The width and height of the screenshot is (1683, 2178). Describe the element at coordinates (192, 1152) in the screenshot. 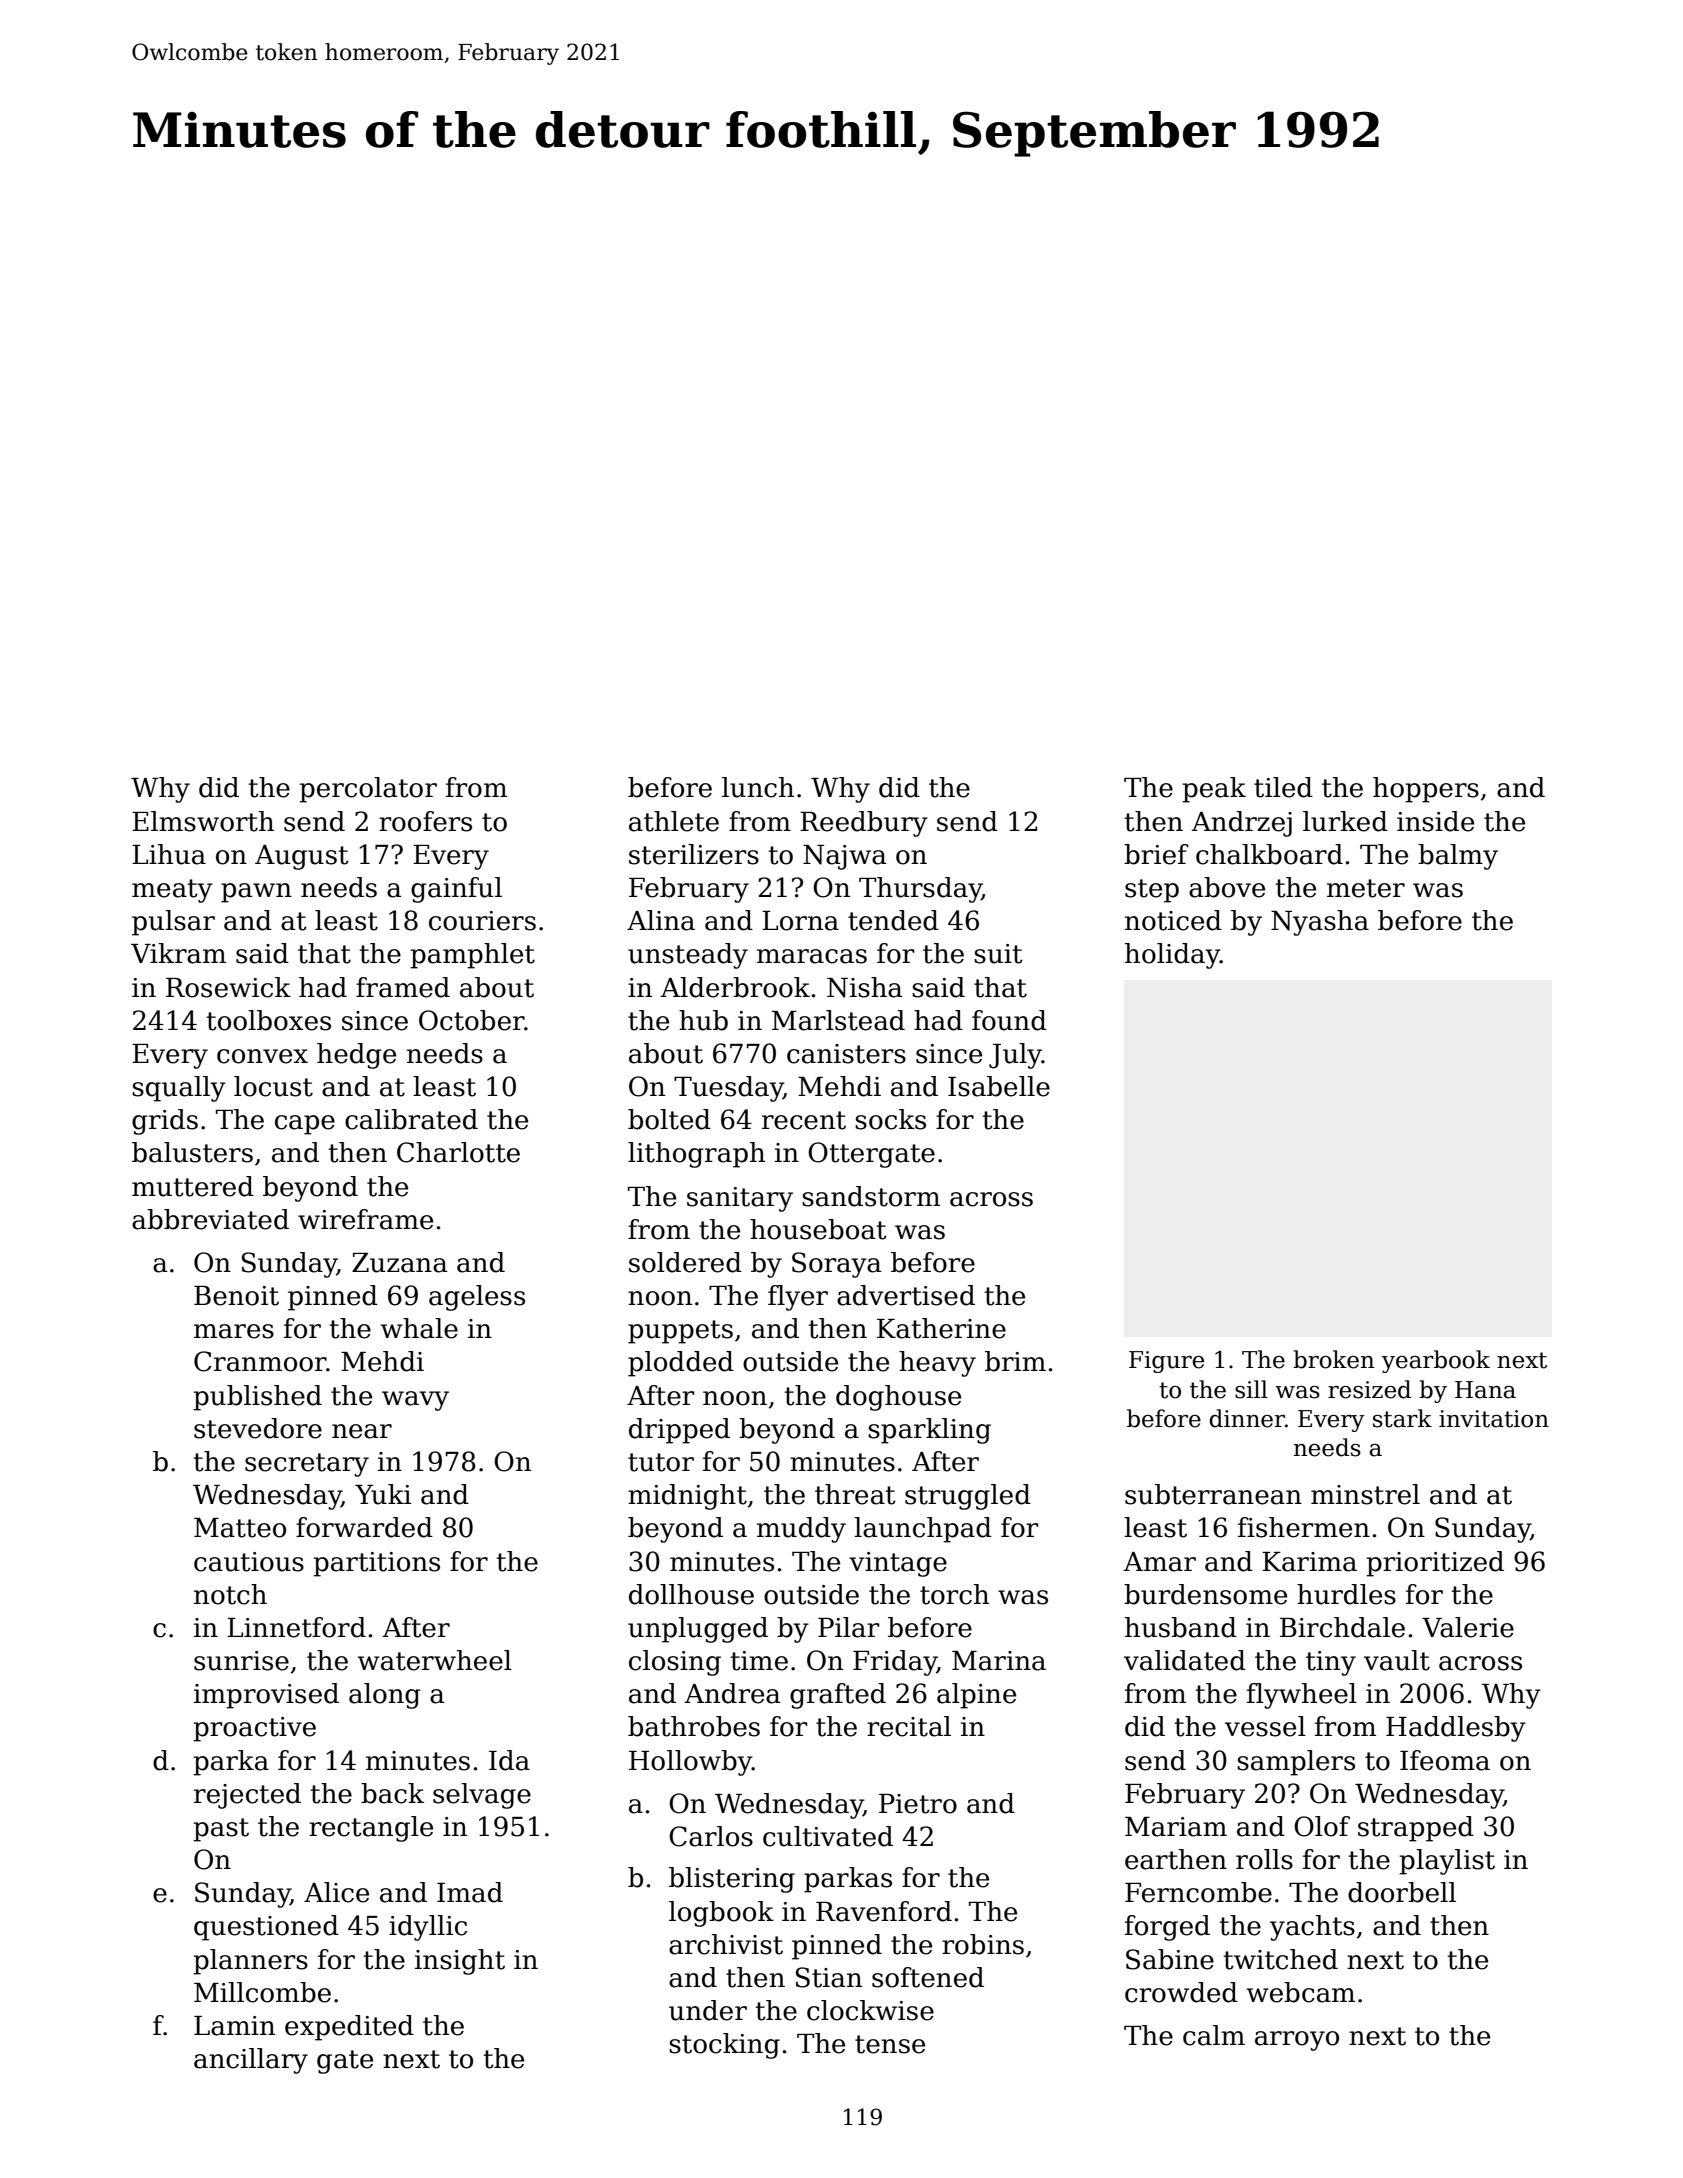

I see `balusters` at that location.
